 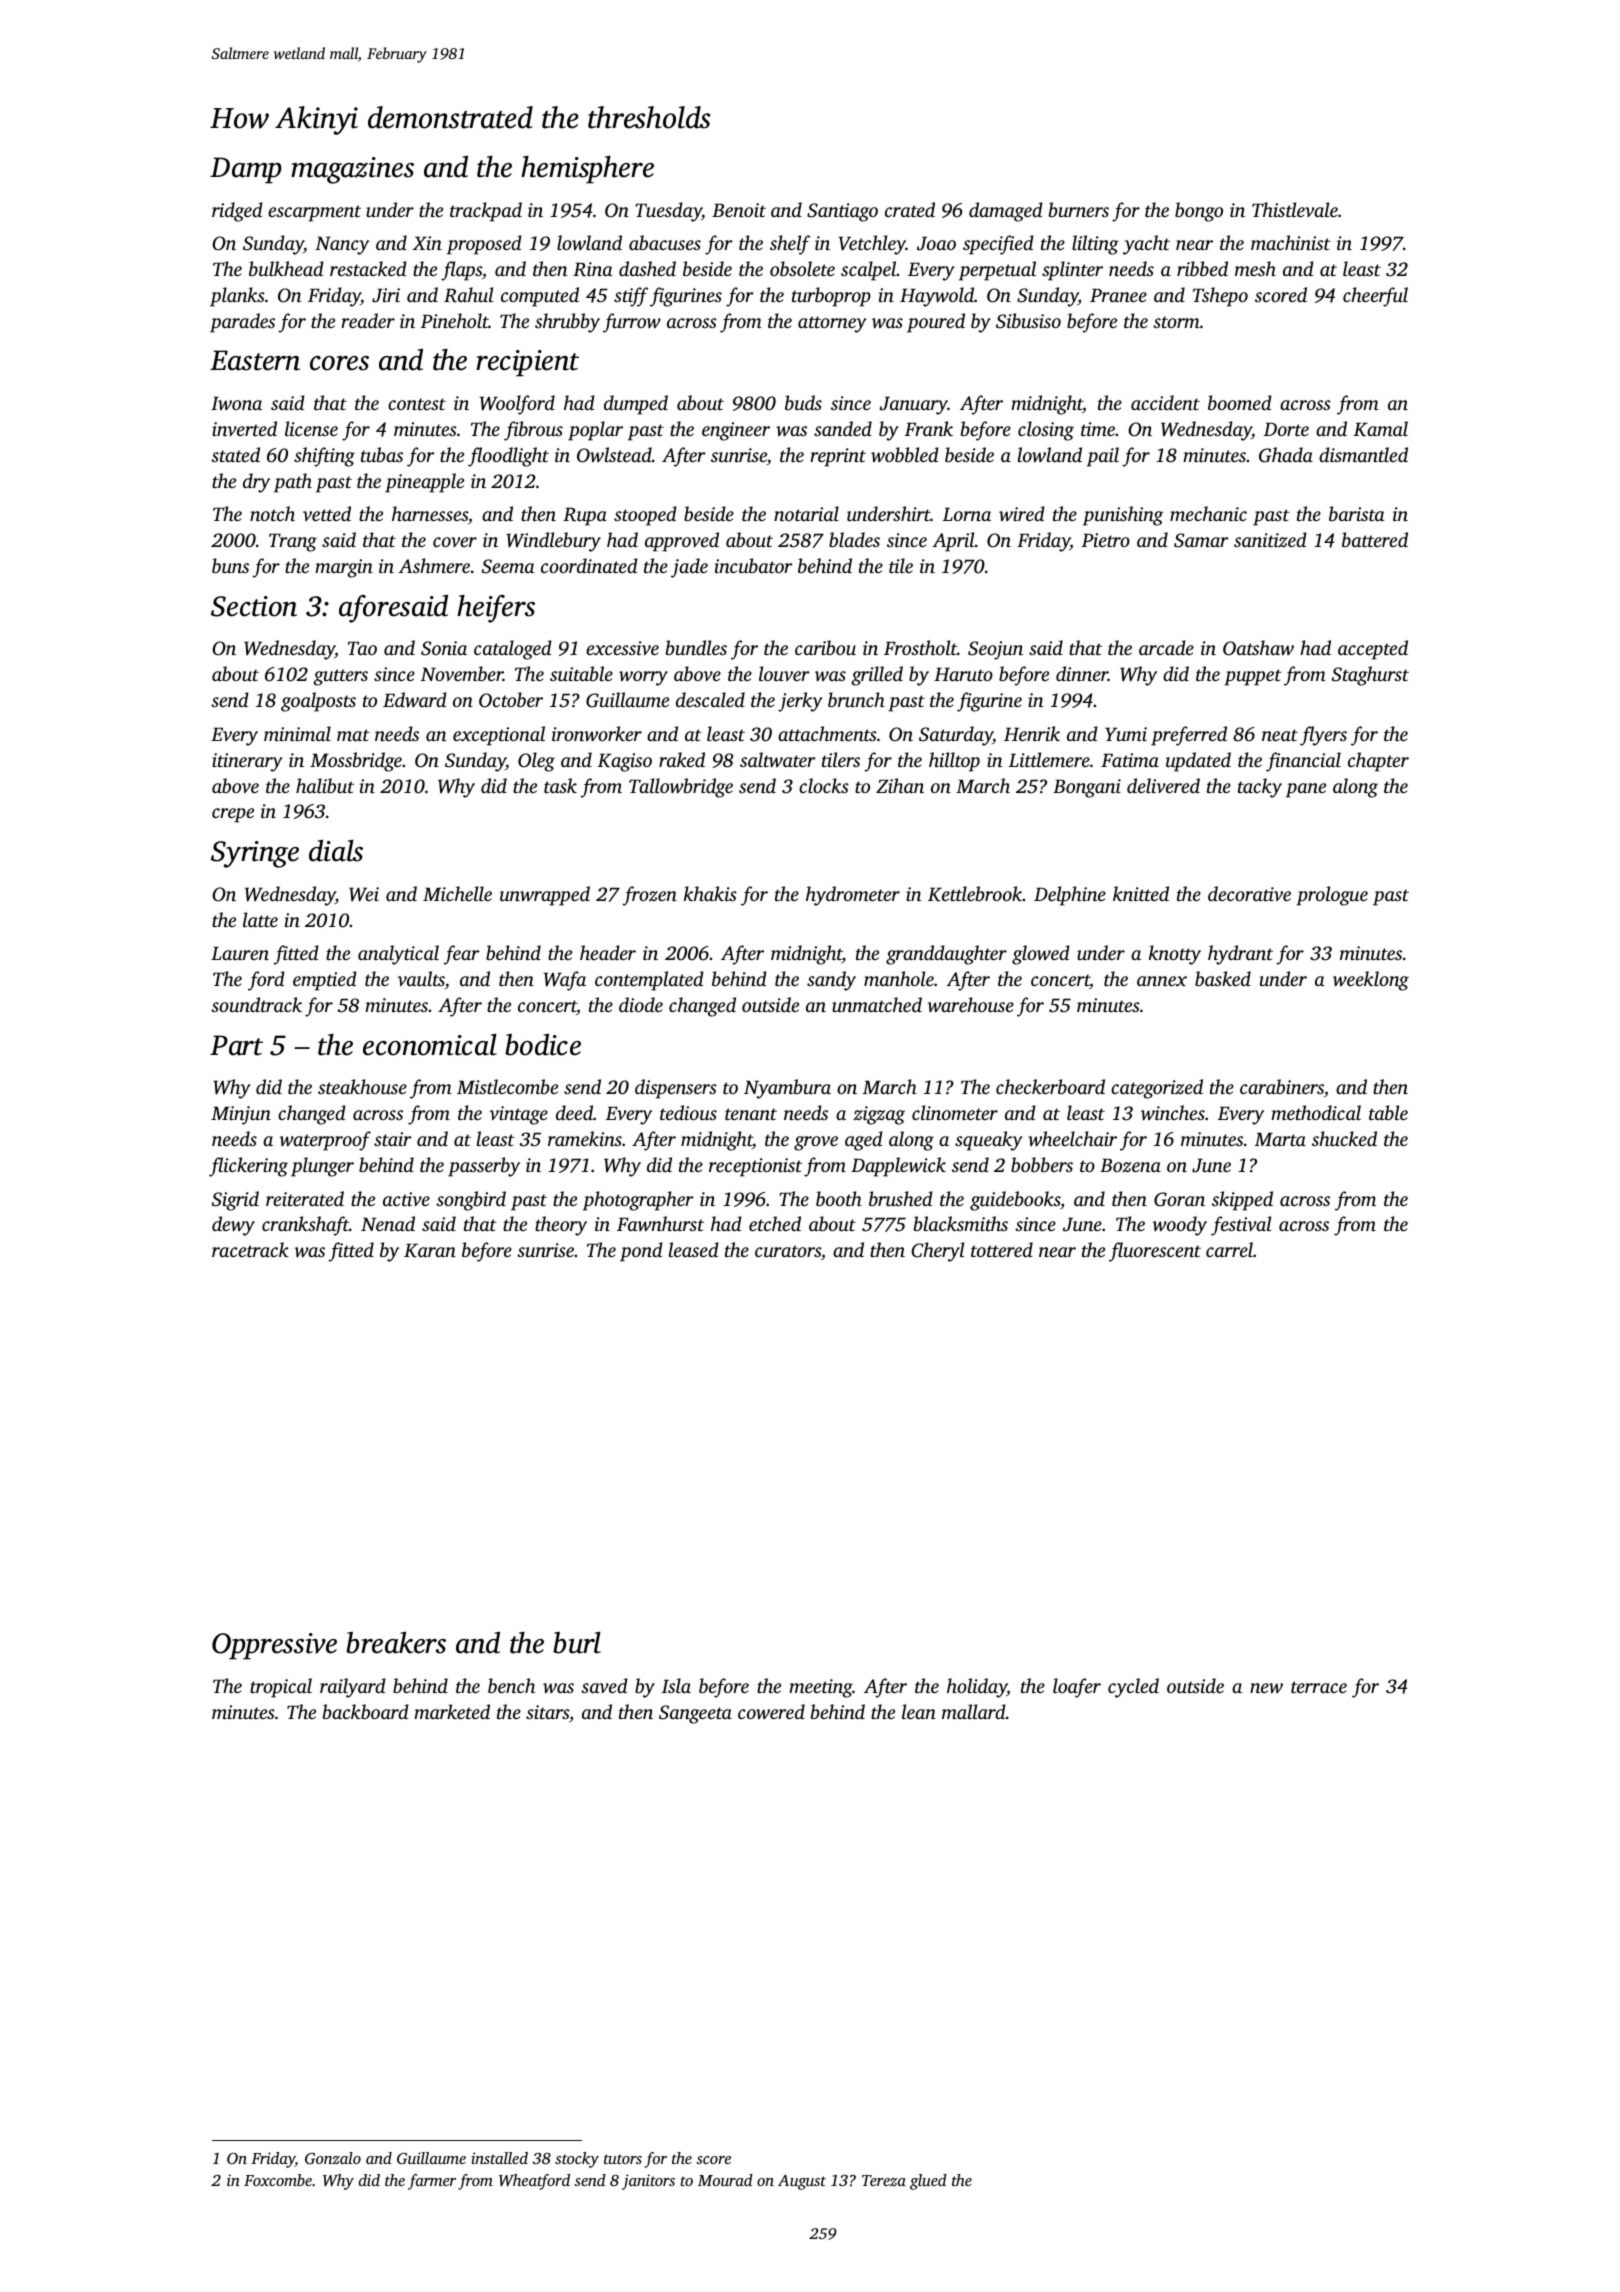 I want to click on Karan, so click(x=430, y=1250).
